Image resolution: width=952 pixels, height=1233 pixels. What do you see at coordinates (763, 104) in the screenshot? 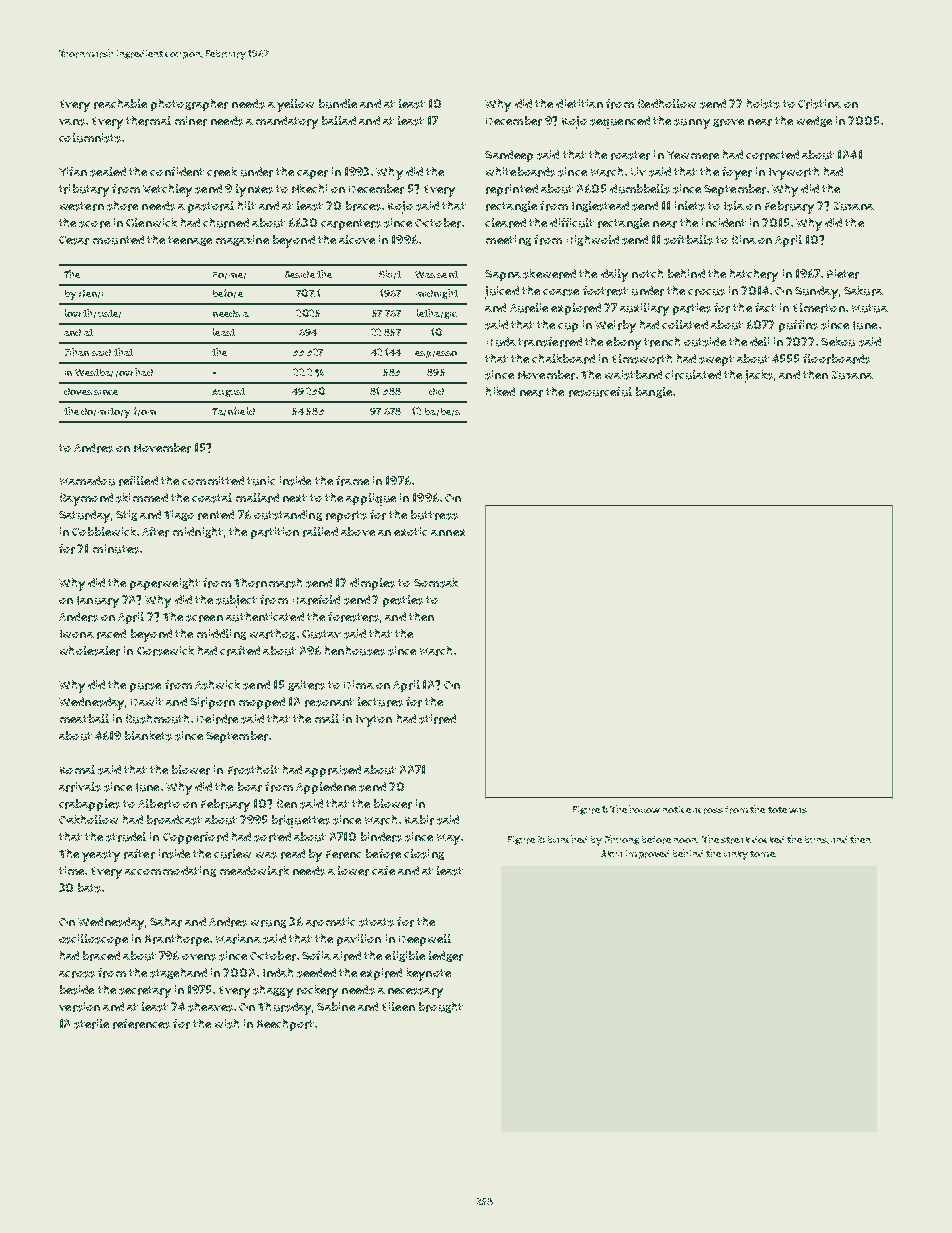
I see `hoists` at bounding box center [763, 104].
